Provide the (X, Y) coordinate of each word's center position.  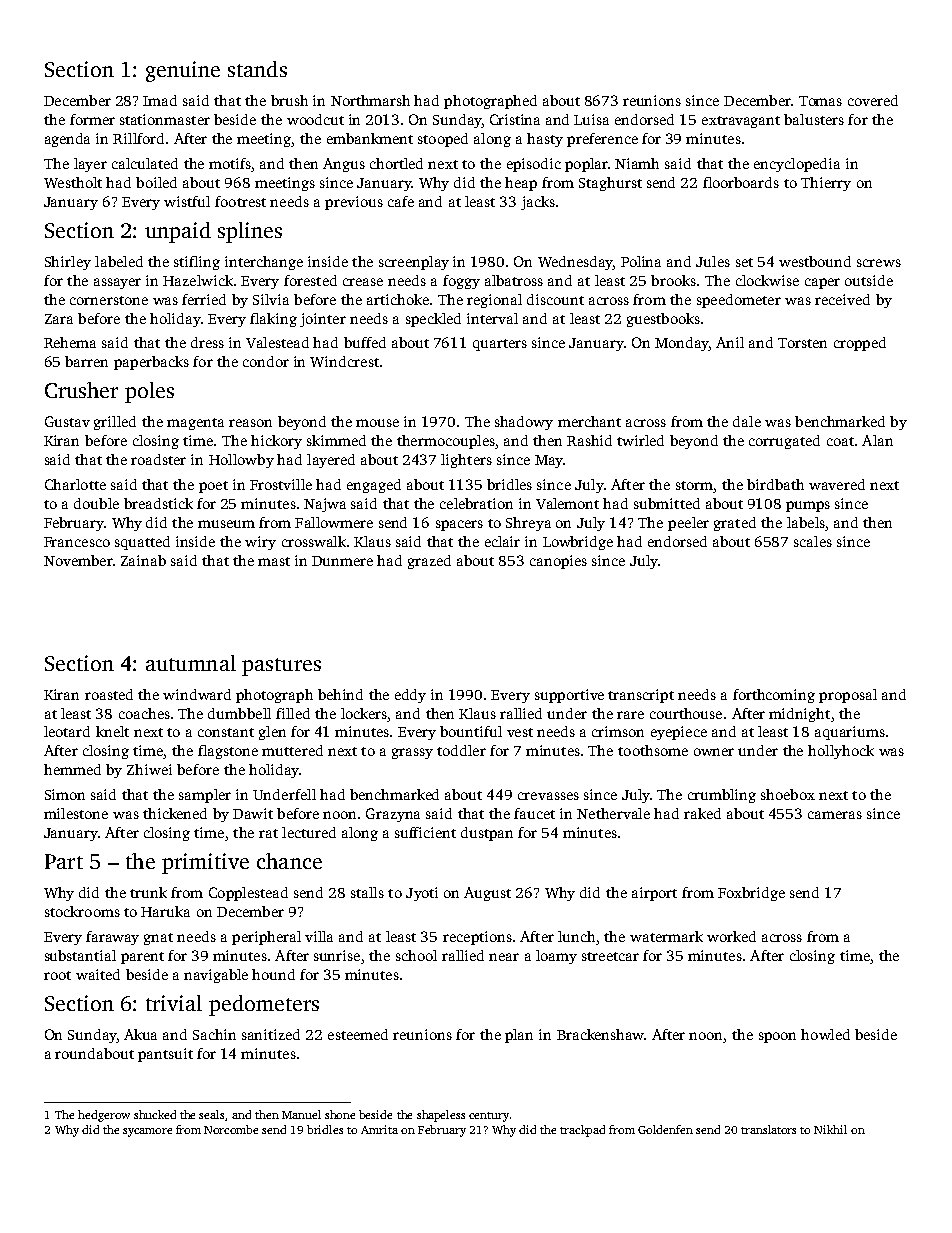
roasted (109, 694)
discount (555, 299)
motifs (230, 163)
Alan (877, 440)
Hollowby (241, 461)
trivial (174, 1003)
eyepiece (679, 733)
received (842, 299)
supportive (569, 696)
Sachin (214, 1034)
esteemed (358, 1034)
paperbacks (151, 363)
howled (825, 1034)
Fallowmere (334, 522)
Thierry (826, 184)
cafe (401, 201)
